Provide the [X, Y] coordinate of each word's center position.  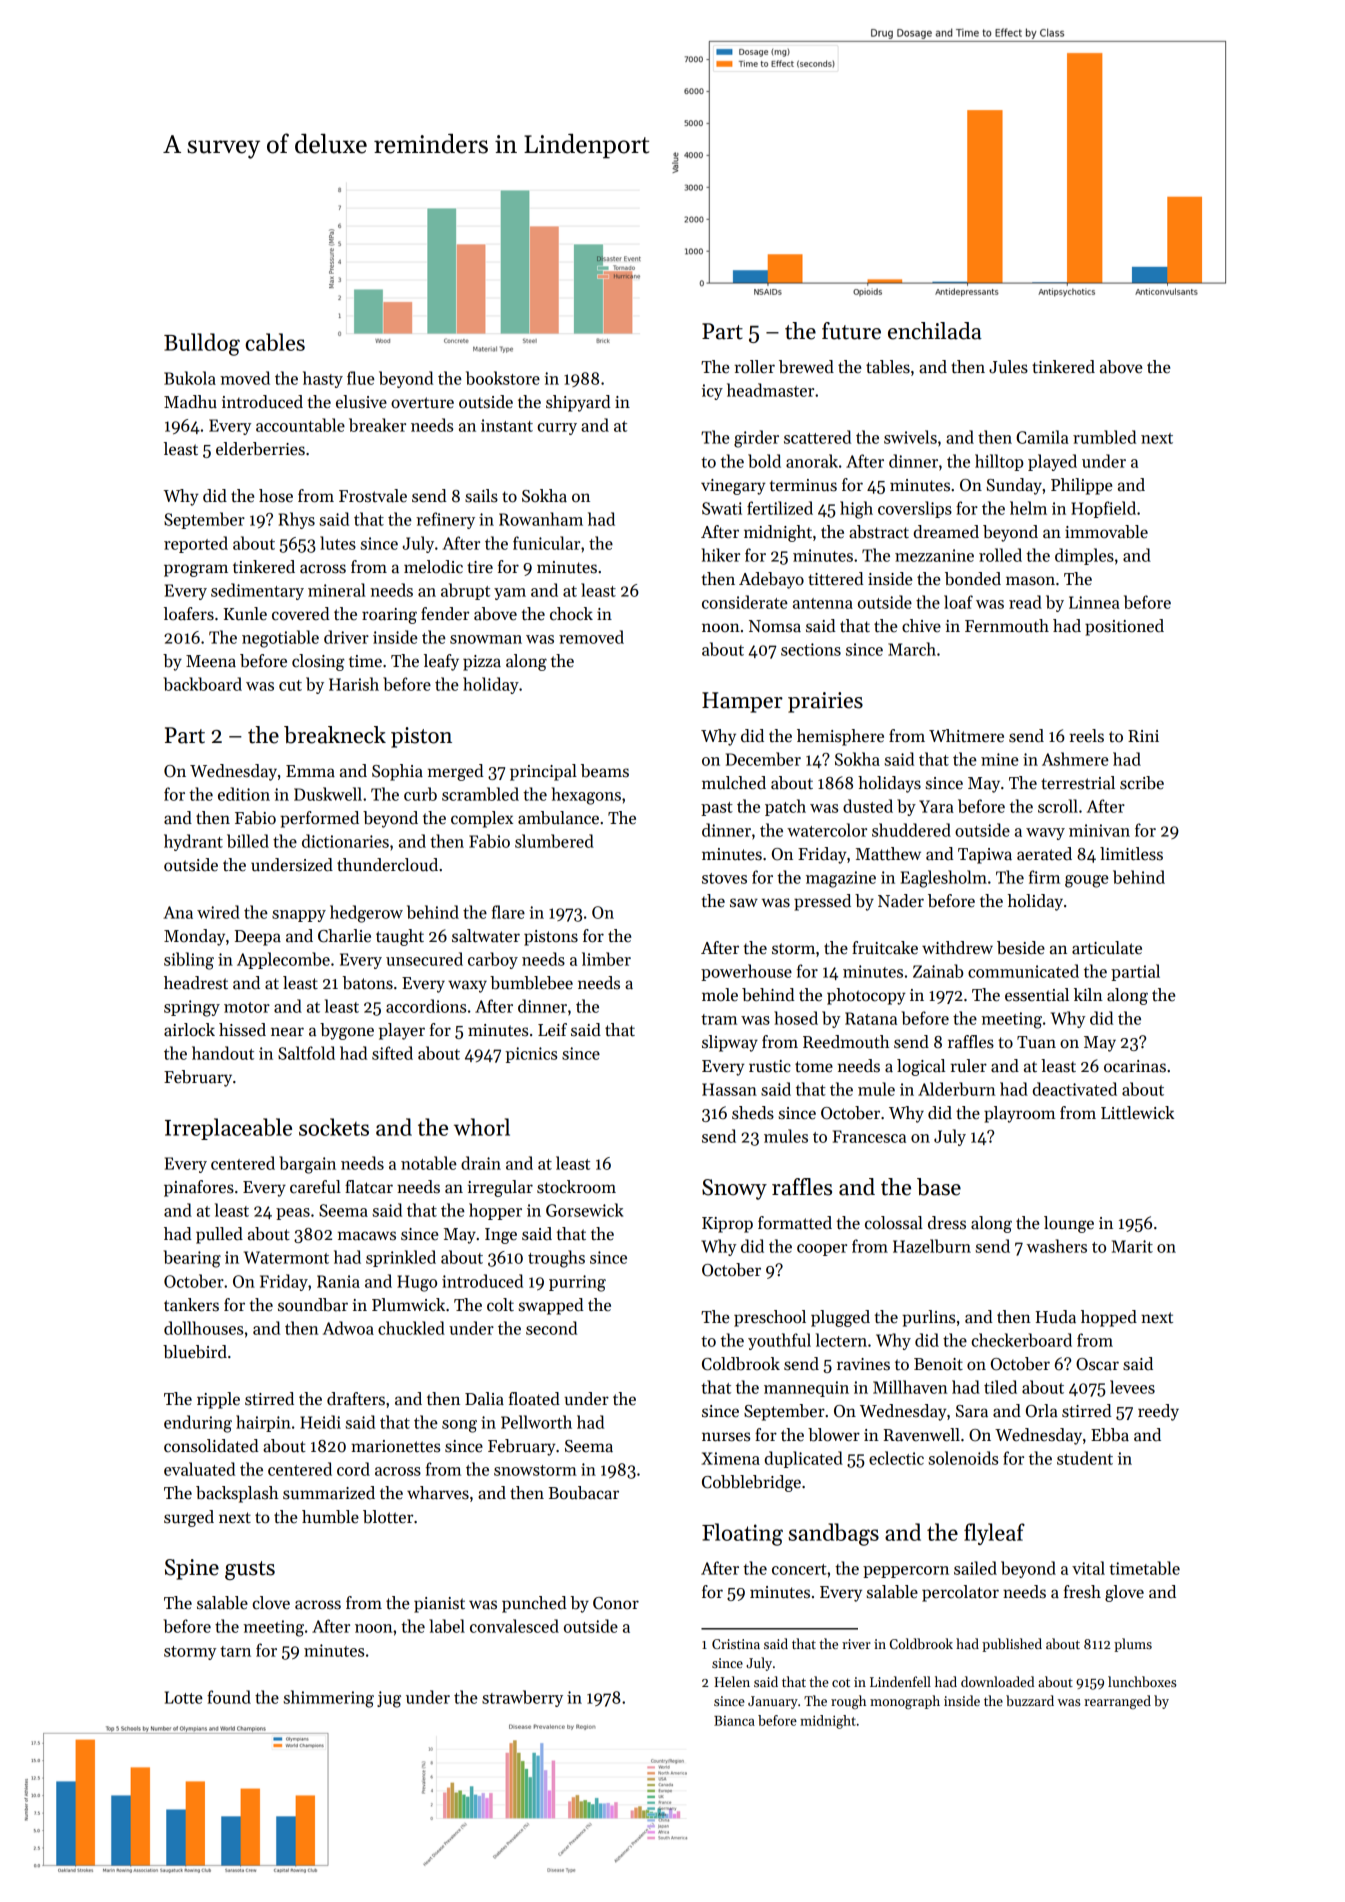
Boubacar [583, 1493]
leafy [441, 662]
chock [571, 614]
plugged [840, 1318]
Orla [1042, 1411]
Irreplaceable [228, 1129]
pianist [439, 1605]
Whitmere [966, 736]
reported [196, 544]
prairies [825, 702]
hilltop [999, 462]
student [1085, 1458]
